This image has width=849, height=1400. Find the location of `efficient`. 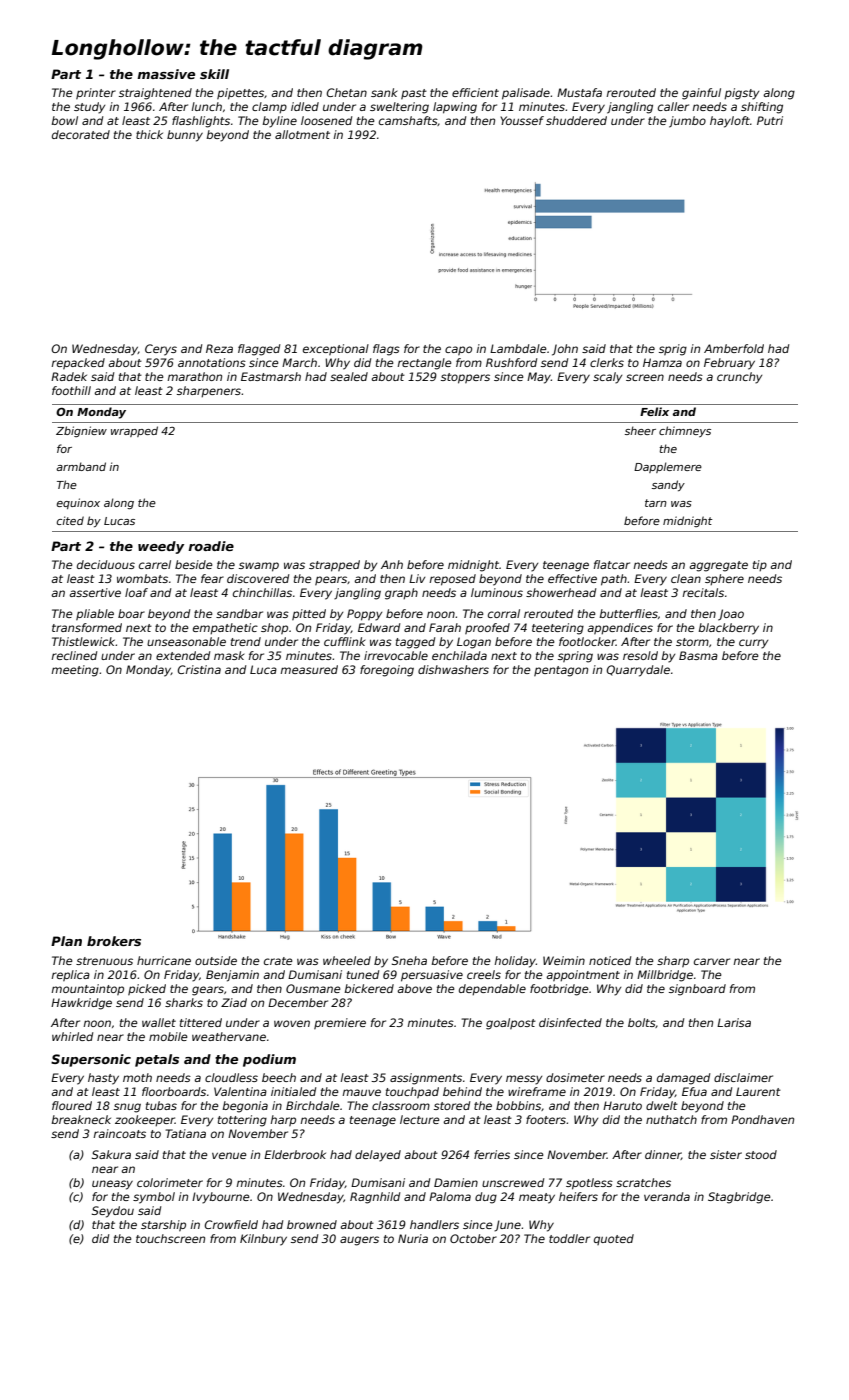

efficient is located at coordinates (475, 92).
